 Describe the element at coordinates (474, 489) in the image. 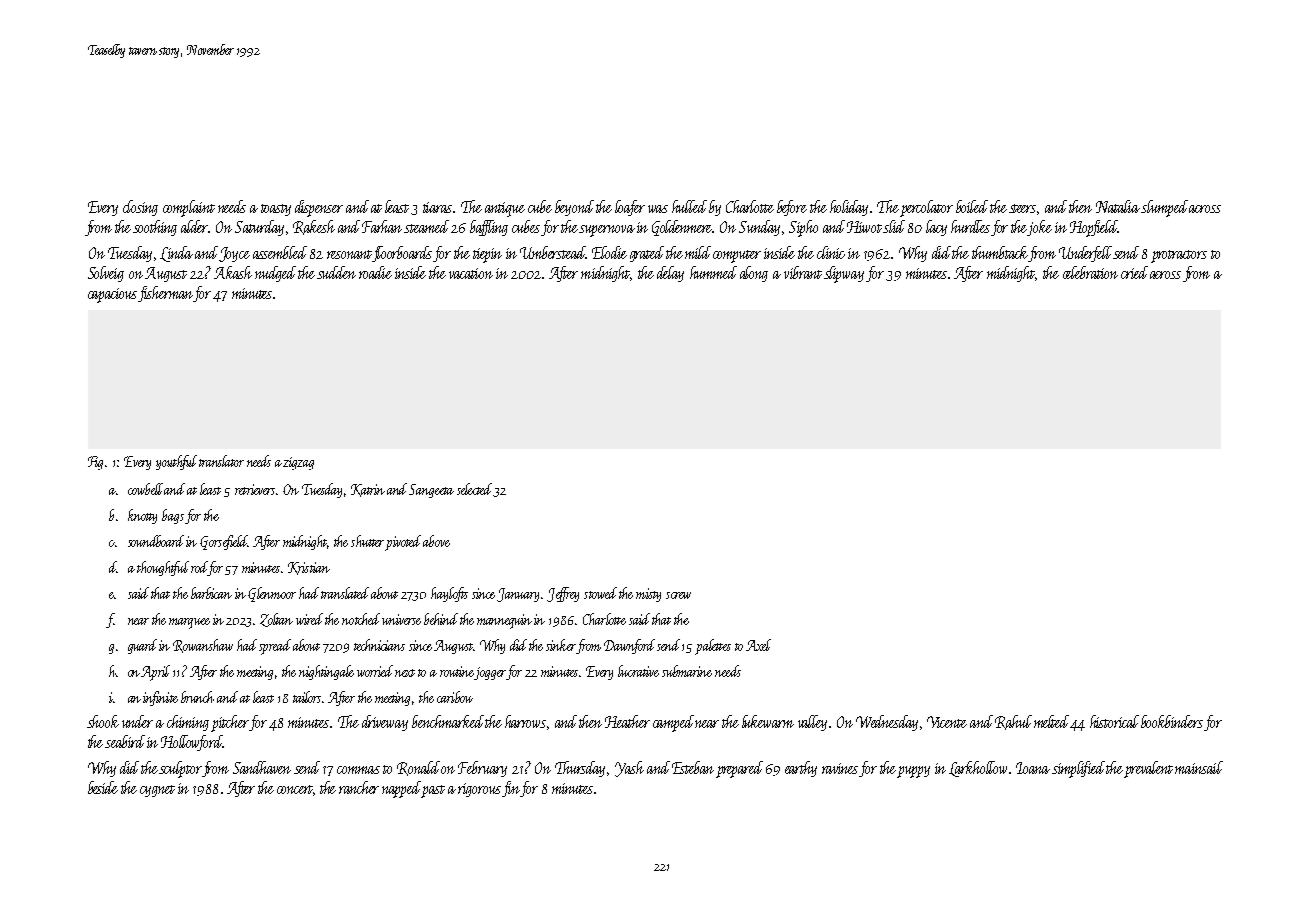

I see `selected` at that location.
